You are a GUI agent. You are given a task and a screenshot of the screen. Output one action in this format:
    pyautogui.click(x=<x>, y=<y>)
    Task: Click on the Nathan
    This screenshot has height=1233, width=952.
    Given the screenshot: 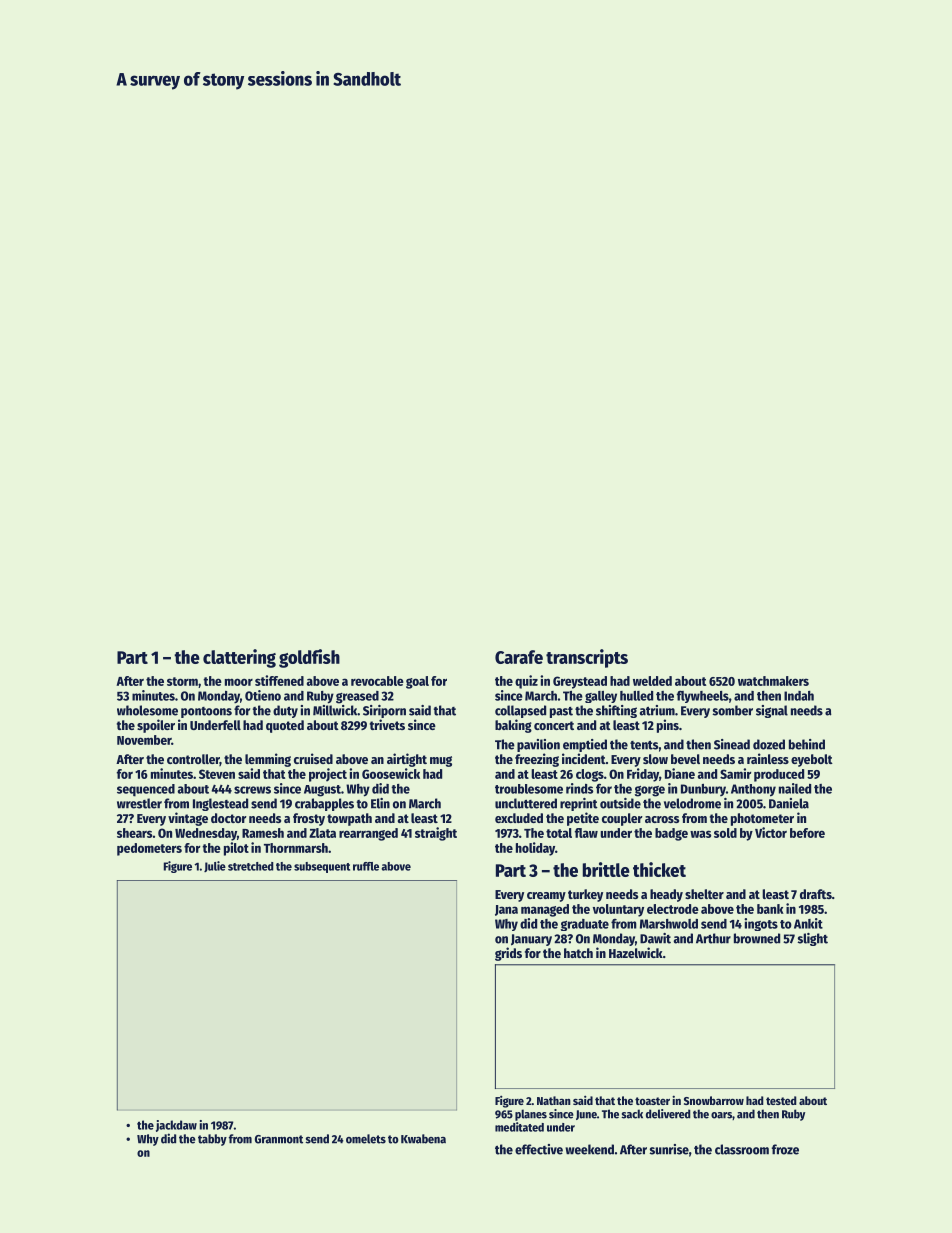 What is the action you would take?
    pyautogui.click(x=554, y=1100)
